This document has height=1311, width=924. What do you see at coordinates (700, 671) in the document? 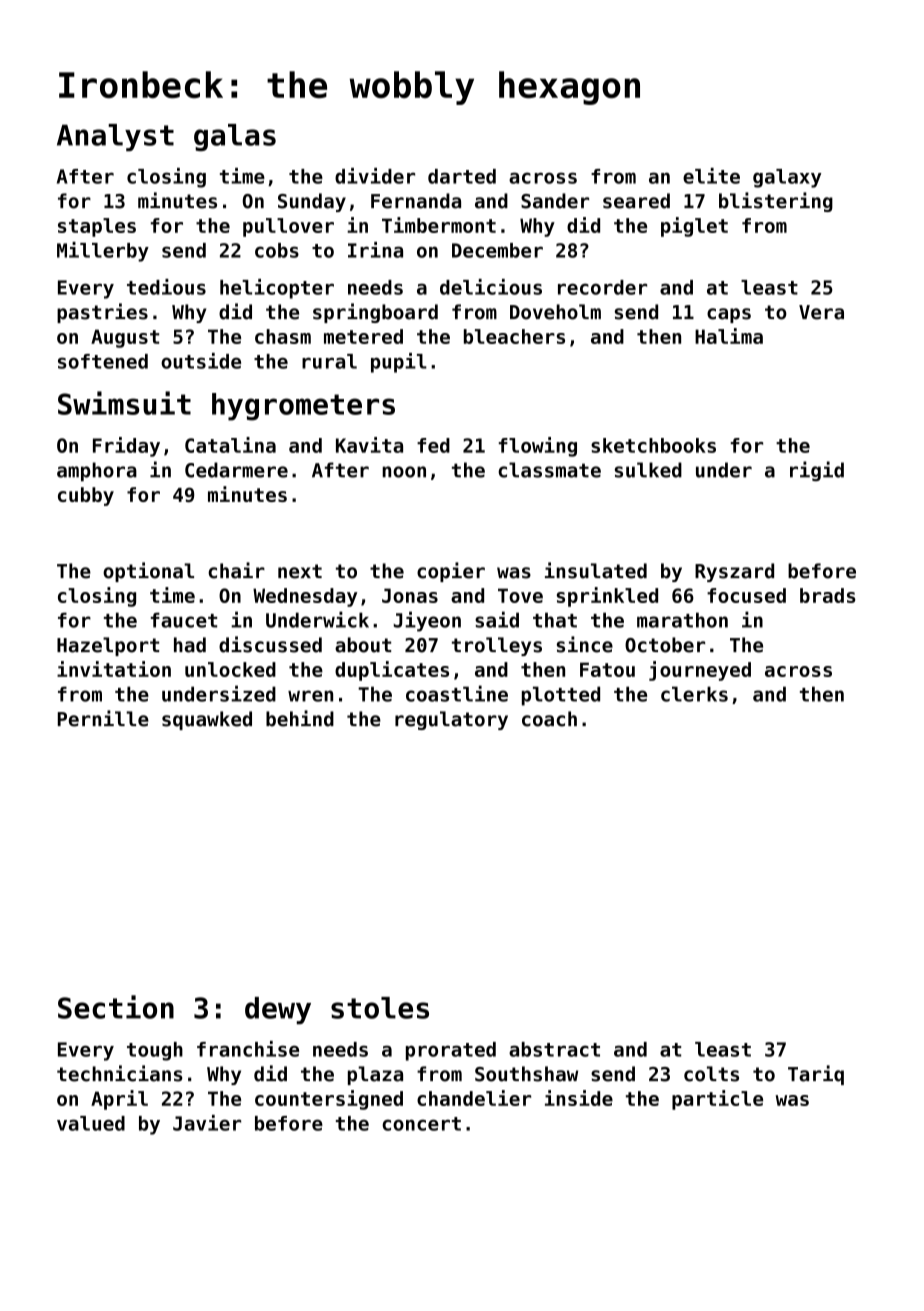
I see `journeyed` at bounding box center [700, 671].
